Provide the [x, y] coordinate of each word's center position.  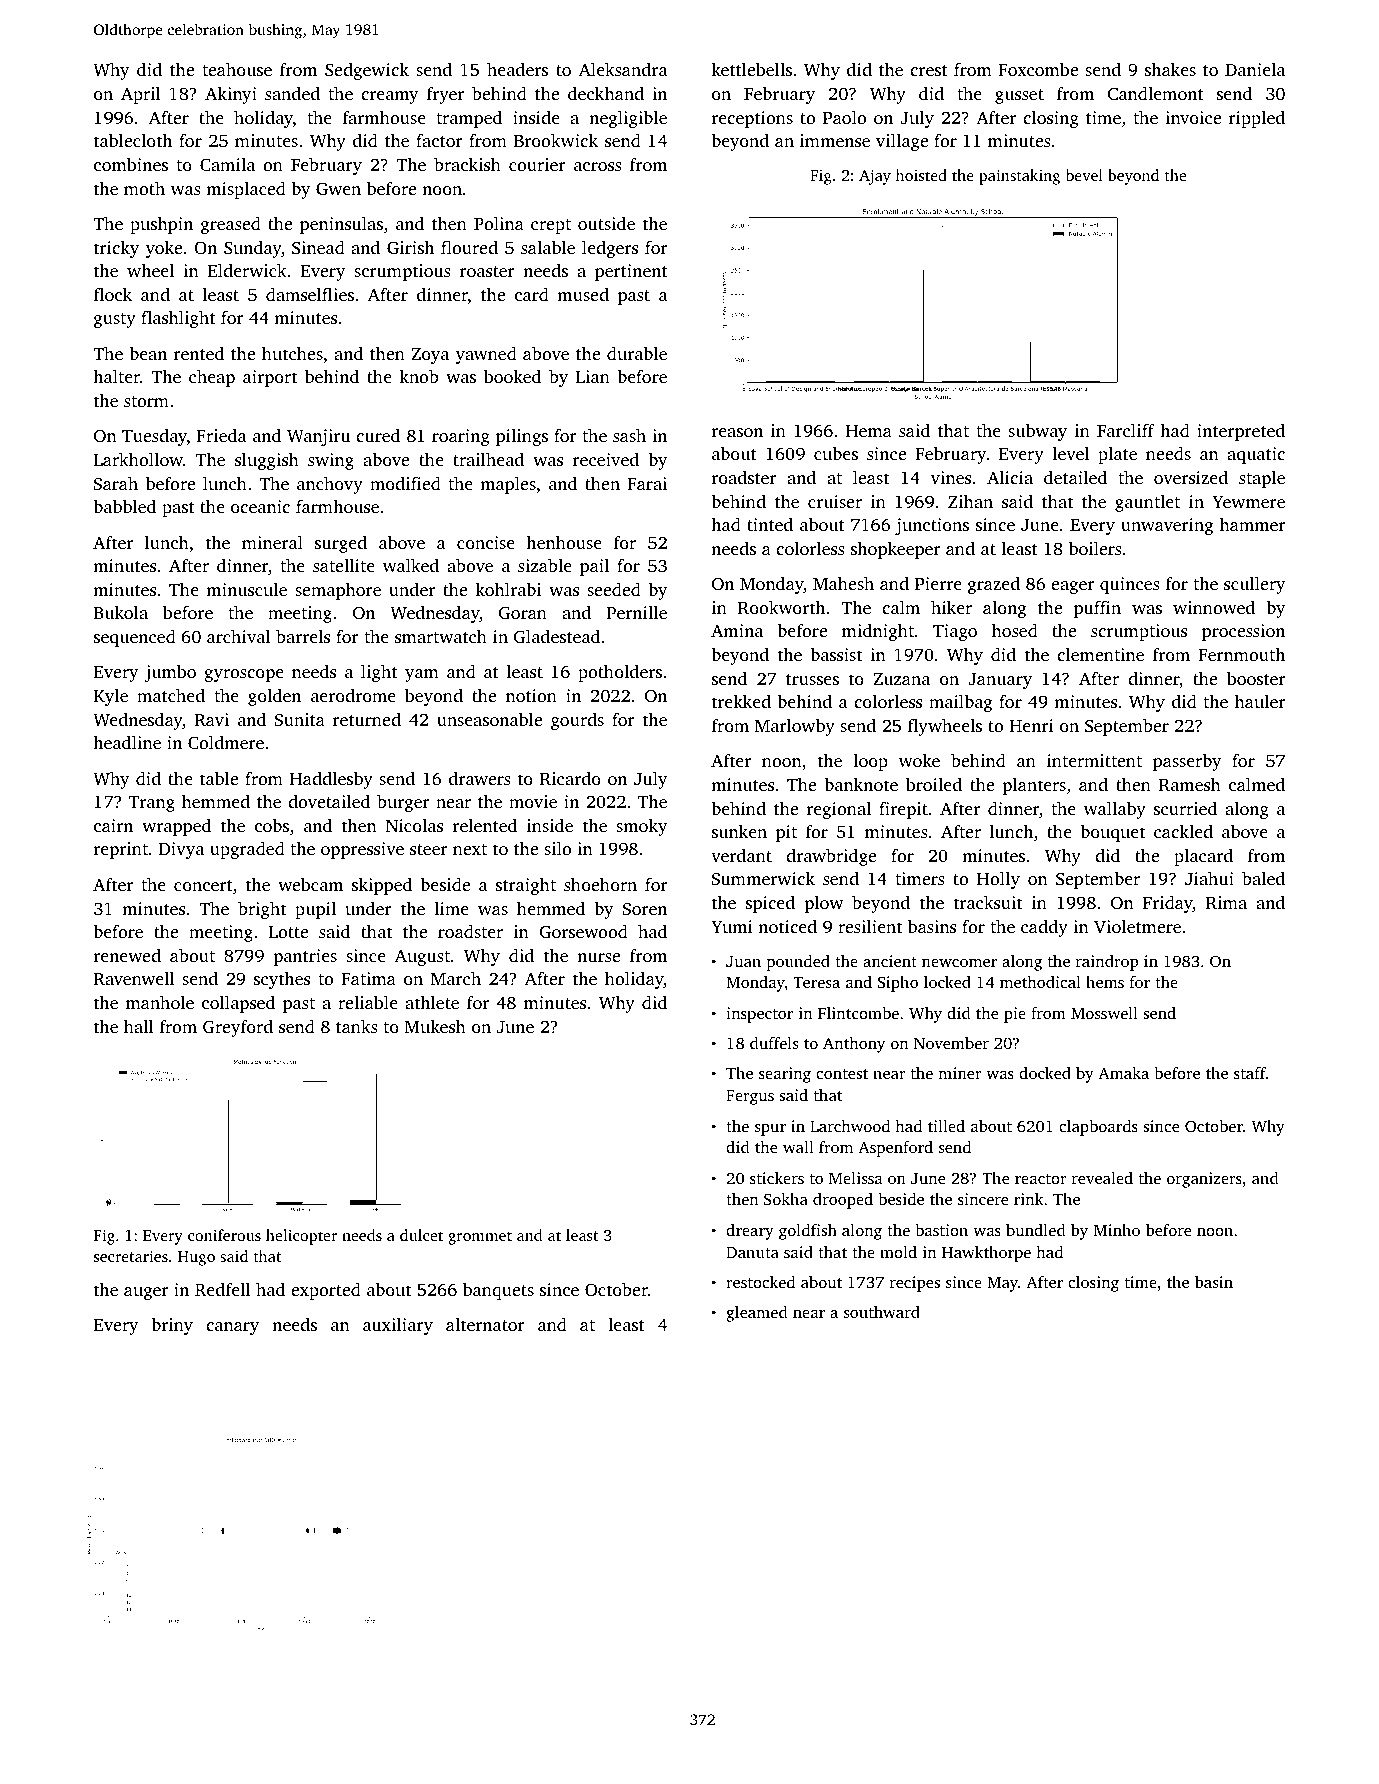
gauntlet [1147, 503]
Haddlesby [331, 780]
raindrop [1107, 963]
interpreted [1241, 432]
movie [533, 801]
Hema [869, 431]
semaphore [338, 591]
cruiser [835, 501]
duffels [774, 1043]
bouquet [1112, 833]
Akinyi [231, 95]
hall [139, 1026]
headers [517, 69]
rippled [1257, 119]
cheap [212, 378]
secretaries [131, 1256]
